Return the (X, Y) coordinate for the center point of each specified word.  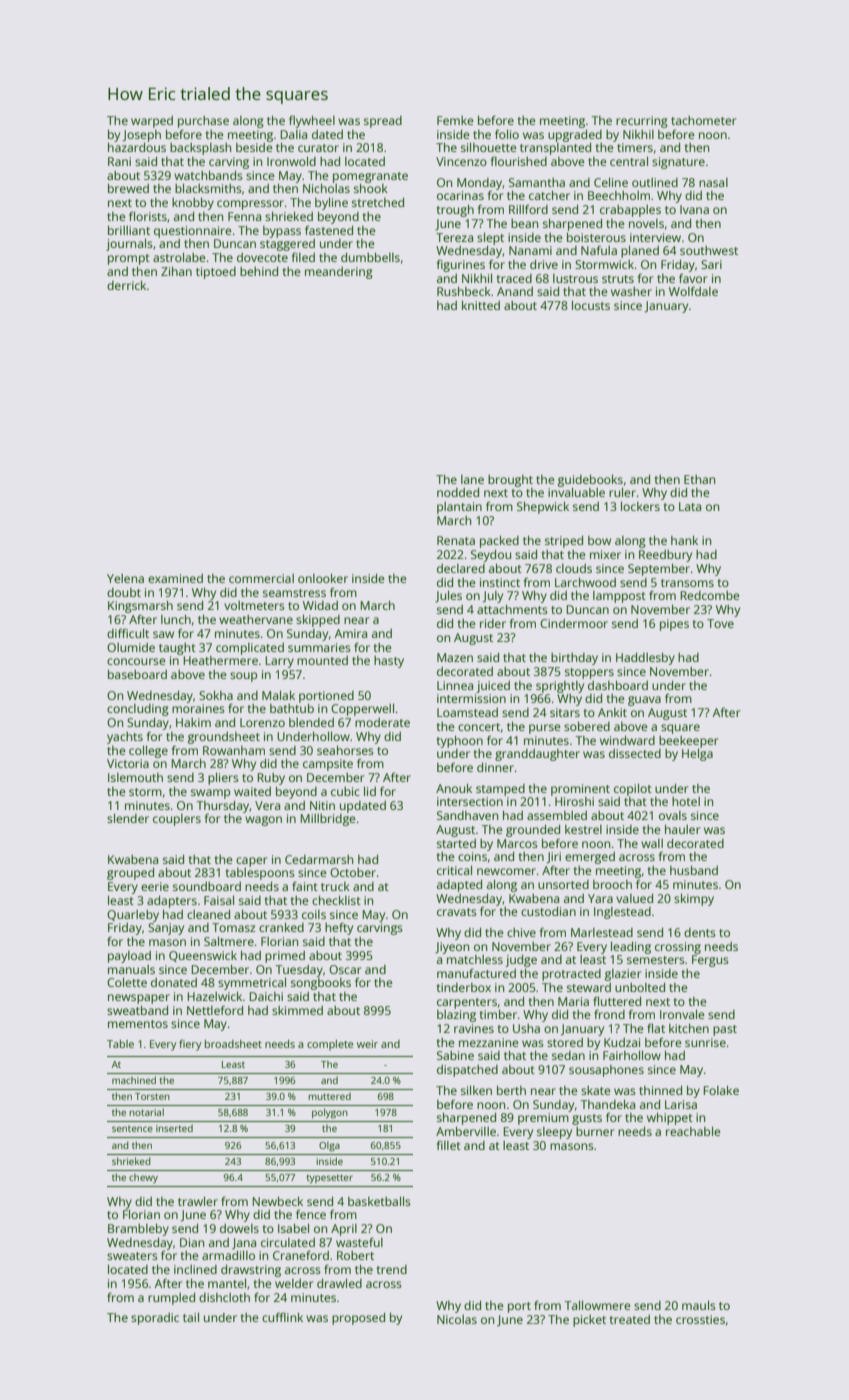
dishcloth (224, 1297)
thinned (660, 1090)
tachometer (703, 120)
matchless (475, 959)
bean (524, 223)
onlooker (323, 578)
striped (564, 541)
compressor (250, 205)
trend (392, 1269)
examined (175, 578)
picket (589, 1321)
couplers (177, 820)
